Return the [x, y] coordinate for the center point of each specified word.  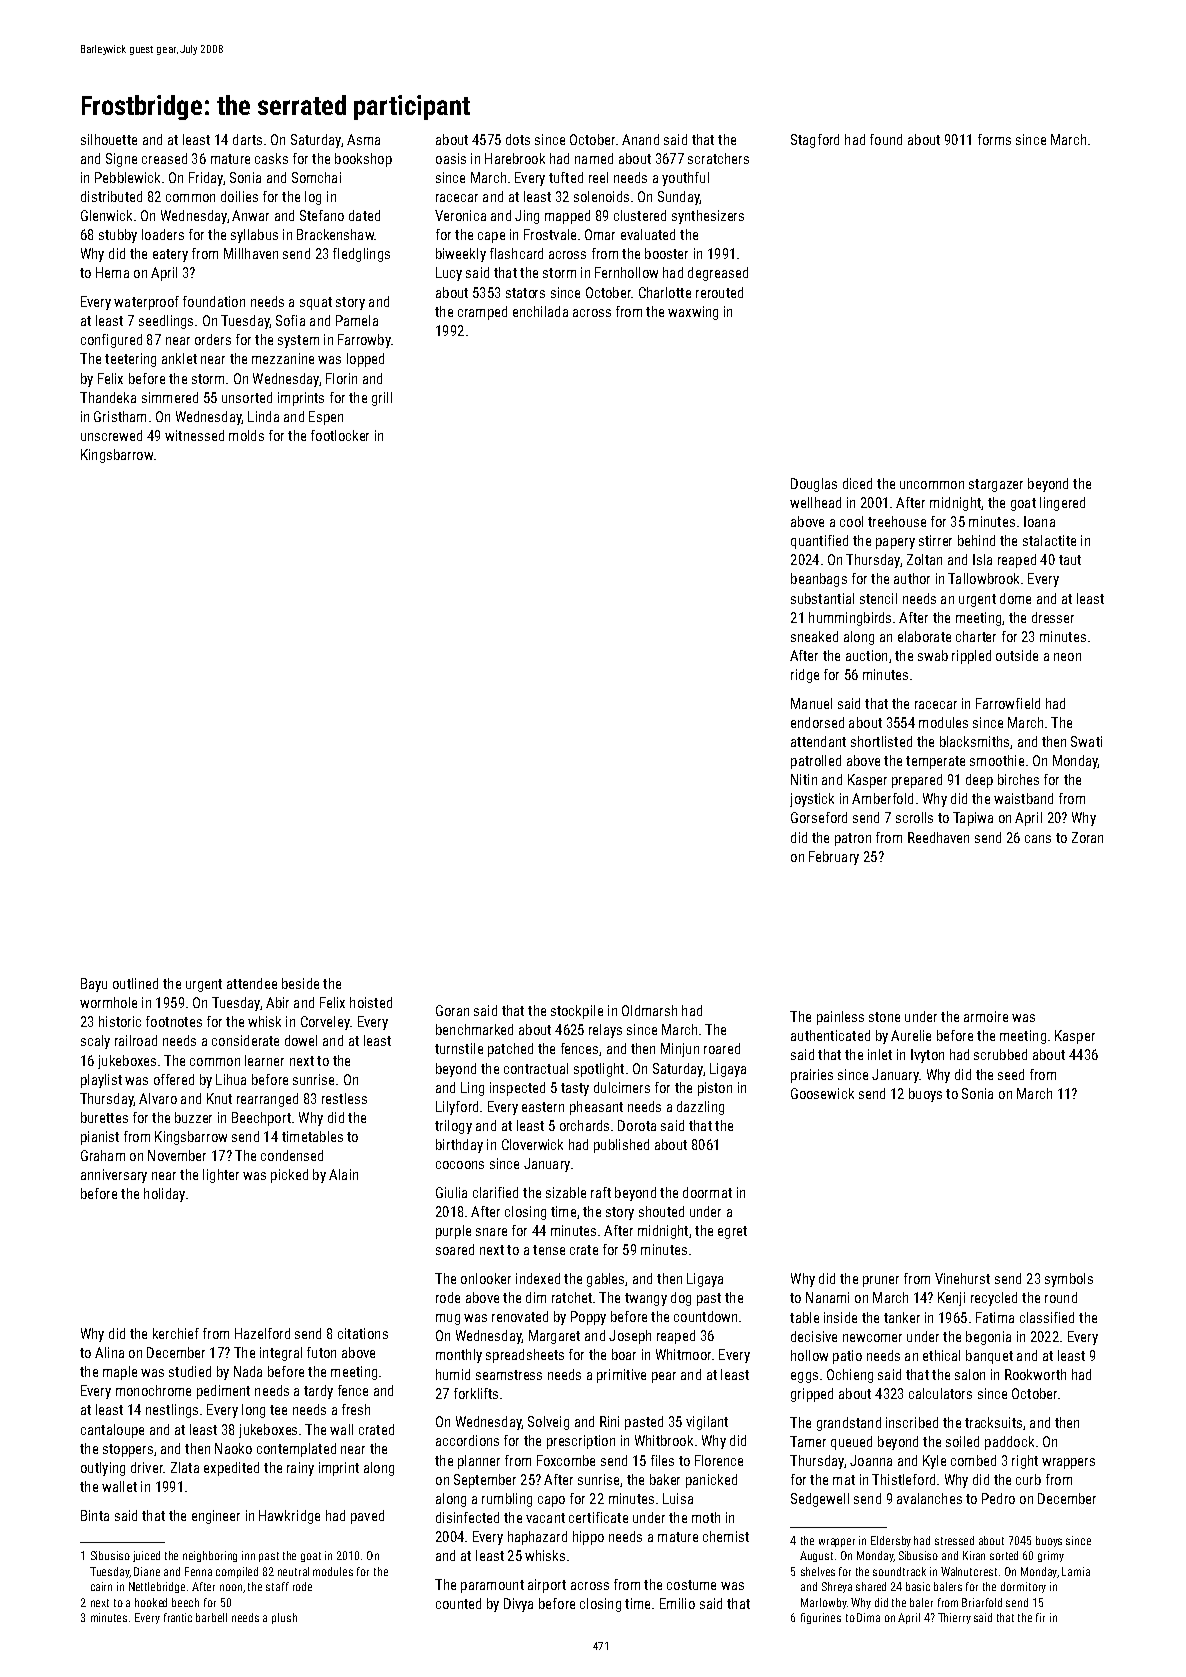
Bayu [94, 985]
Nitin [804, 779]
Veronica [460, 215]
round [1061, 1297]
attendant [818, 741]
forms [994, 139]
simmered [170, 397]
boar [624, 1354]
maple [120, 1373]
